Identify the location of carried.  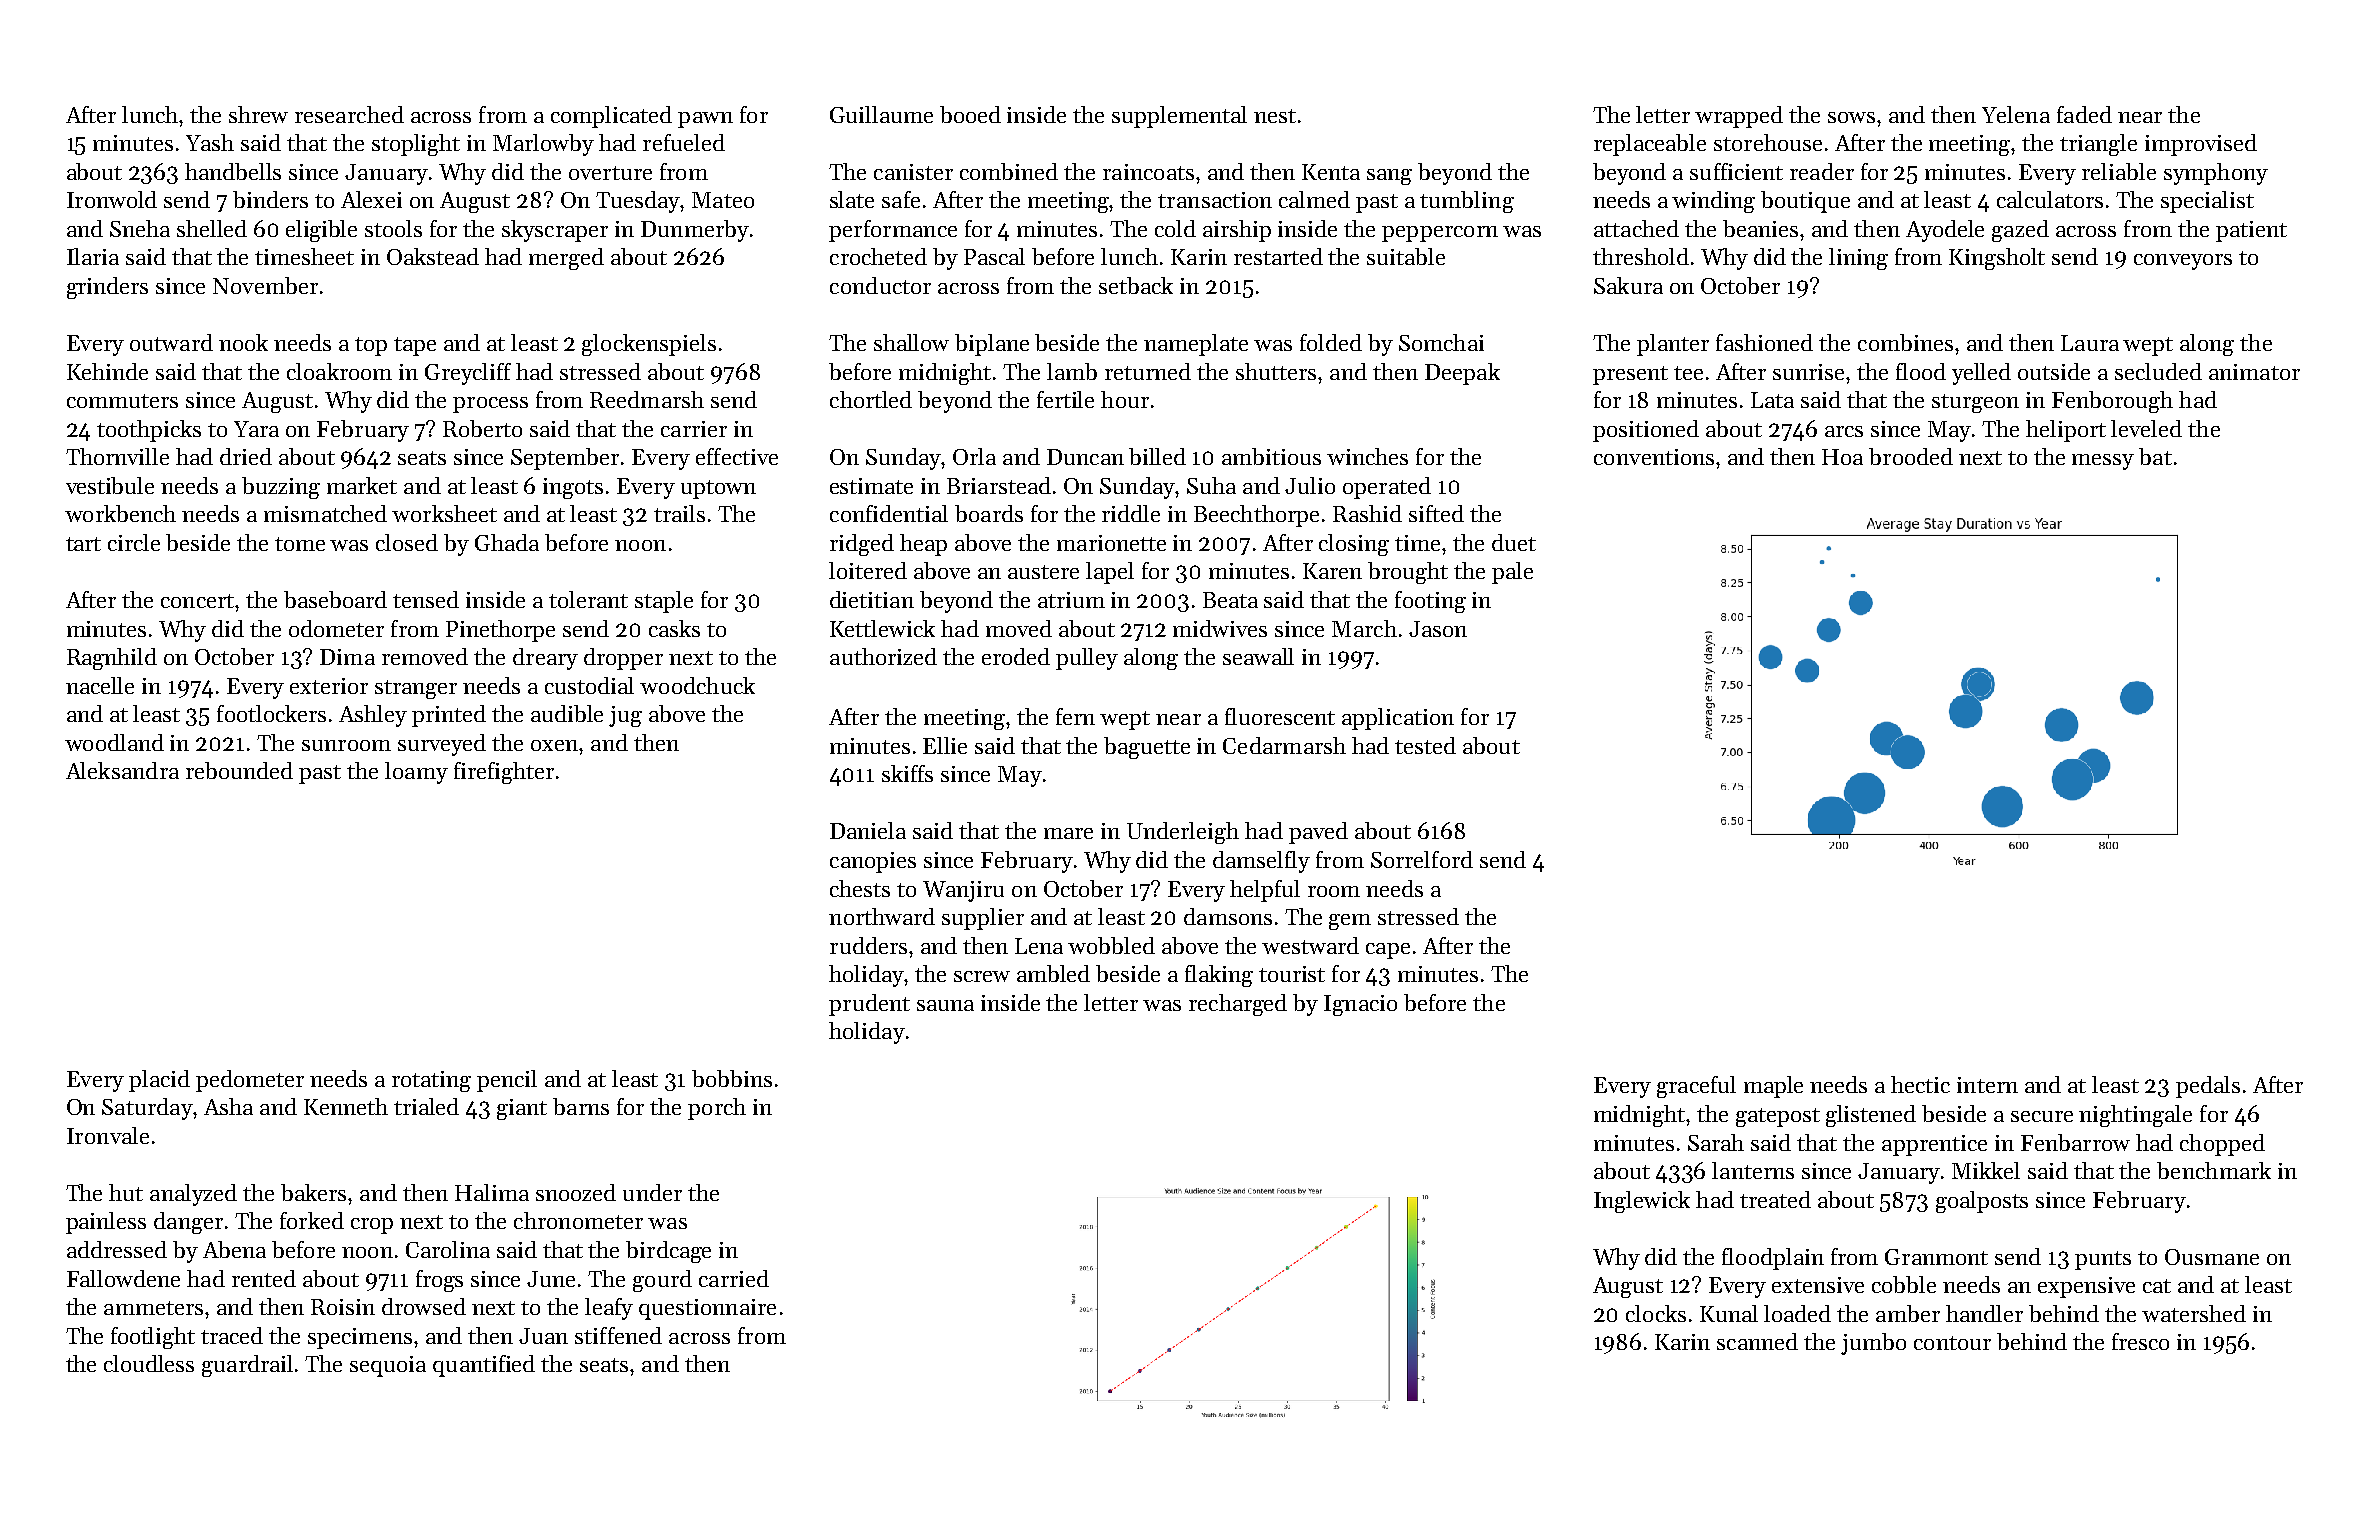
(734, 1278).
